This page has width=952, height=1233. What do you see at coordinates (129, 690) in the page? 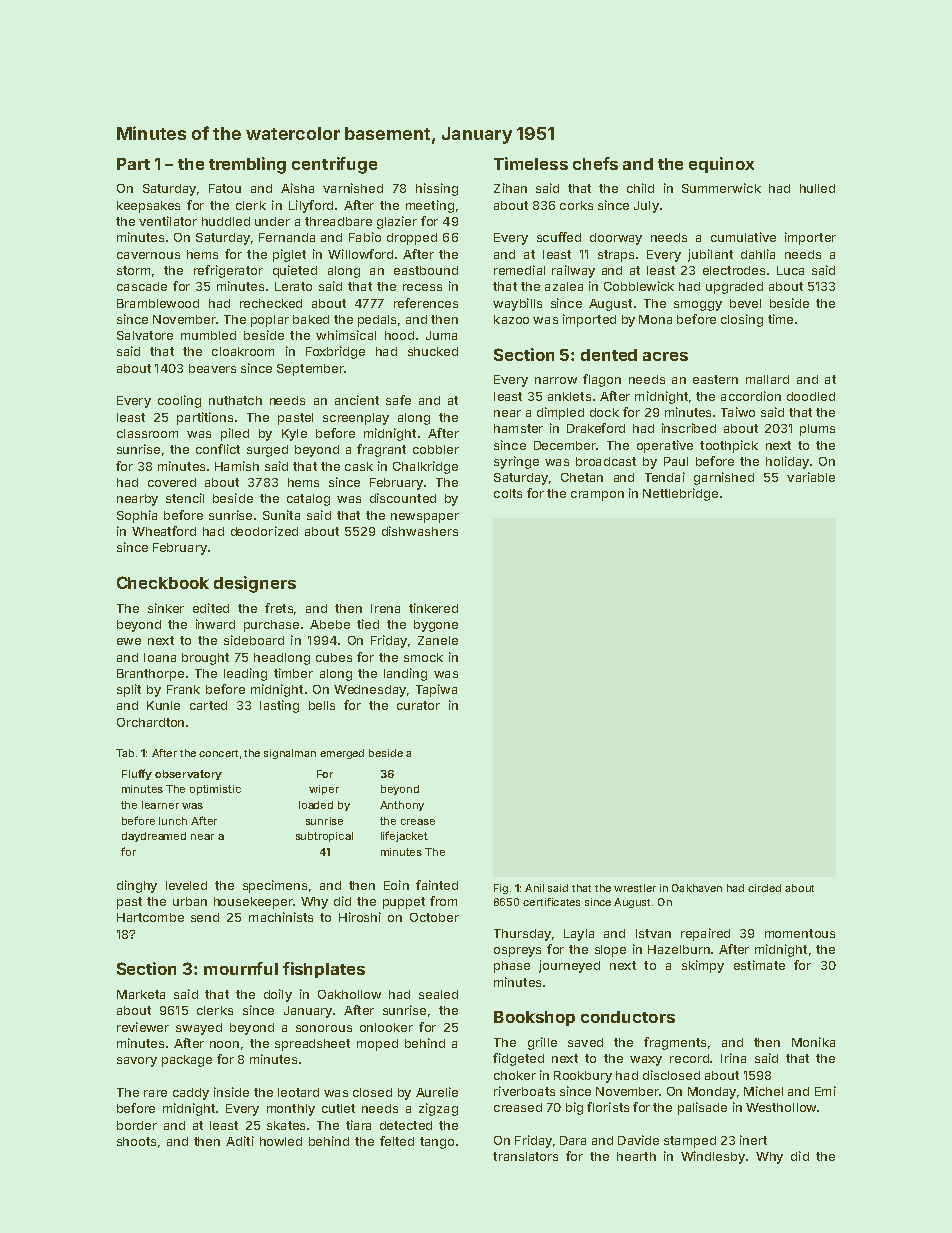
I see `split` at bounding box center [129, 690].
